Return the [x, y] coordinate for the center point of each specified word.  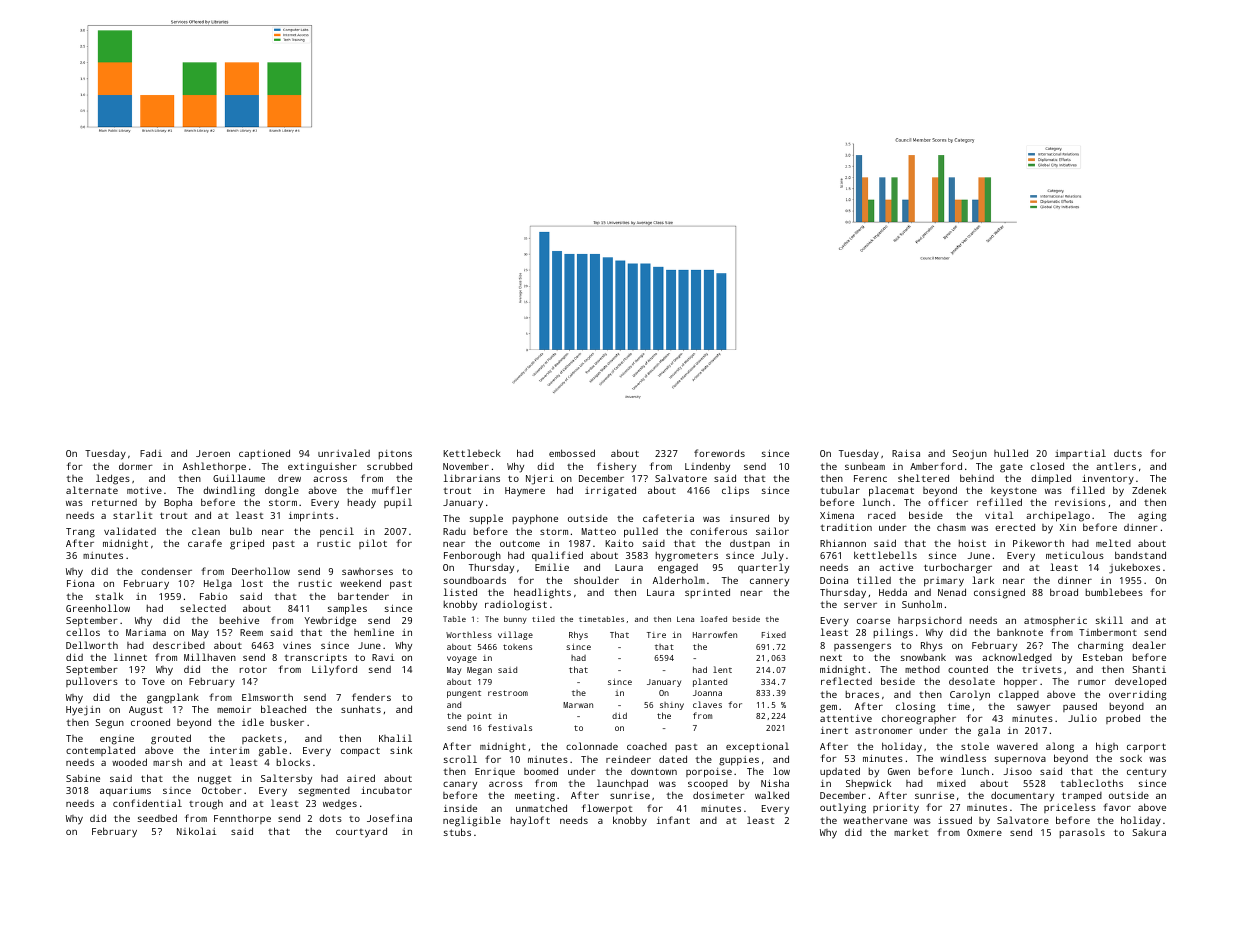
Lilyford [334, 670]
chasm [951, 527]
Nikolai [196, 831]
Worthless [469, 634]
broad [1064, 592]
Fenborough [472, 556]
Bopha [178, 503]
